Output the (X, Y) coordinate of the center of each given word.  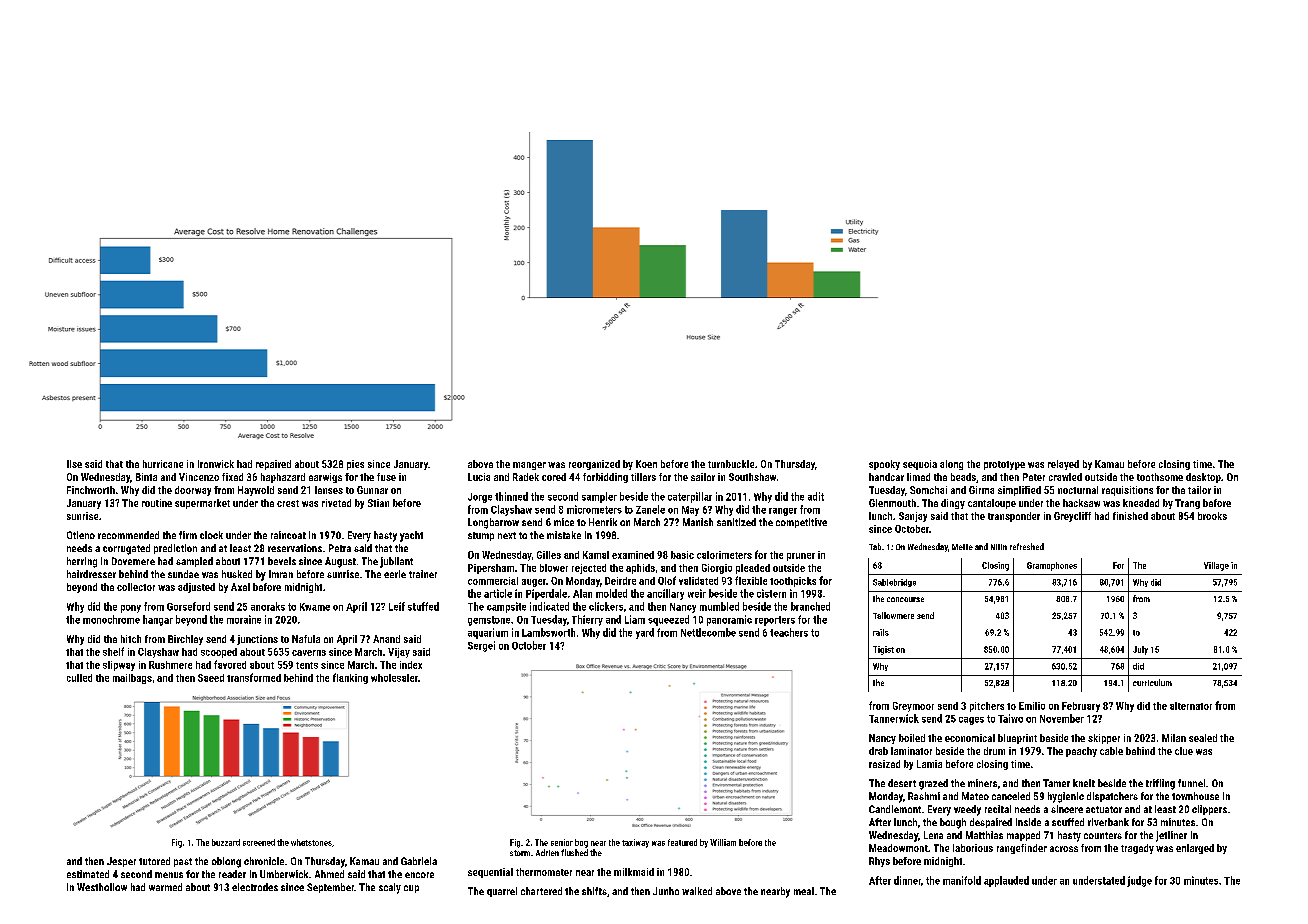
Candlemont (895, 809)
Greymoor (913, 707)
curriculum (1152, 682)
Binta (146, 477)
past (183, 862)
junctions (257, 640)
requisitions (1127, 491)
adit (816, 496)
